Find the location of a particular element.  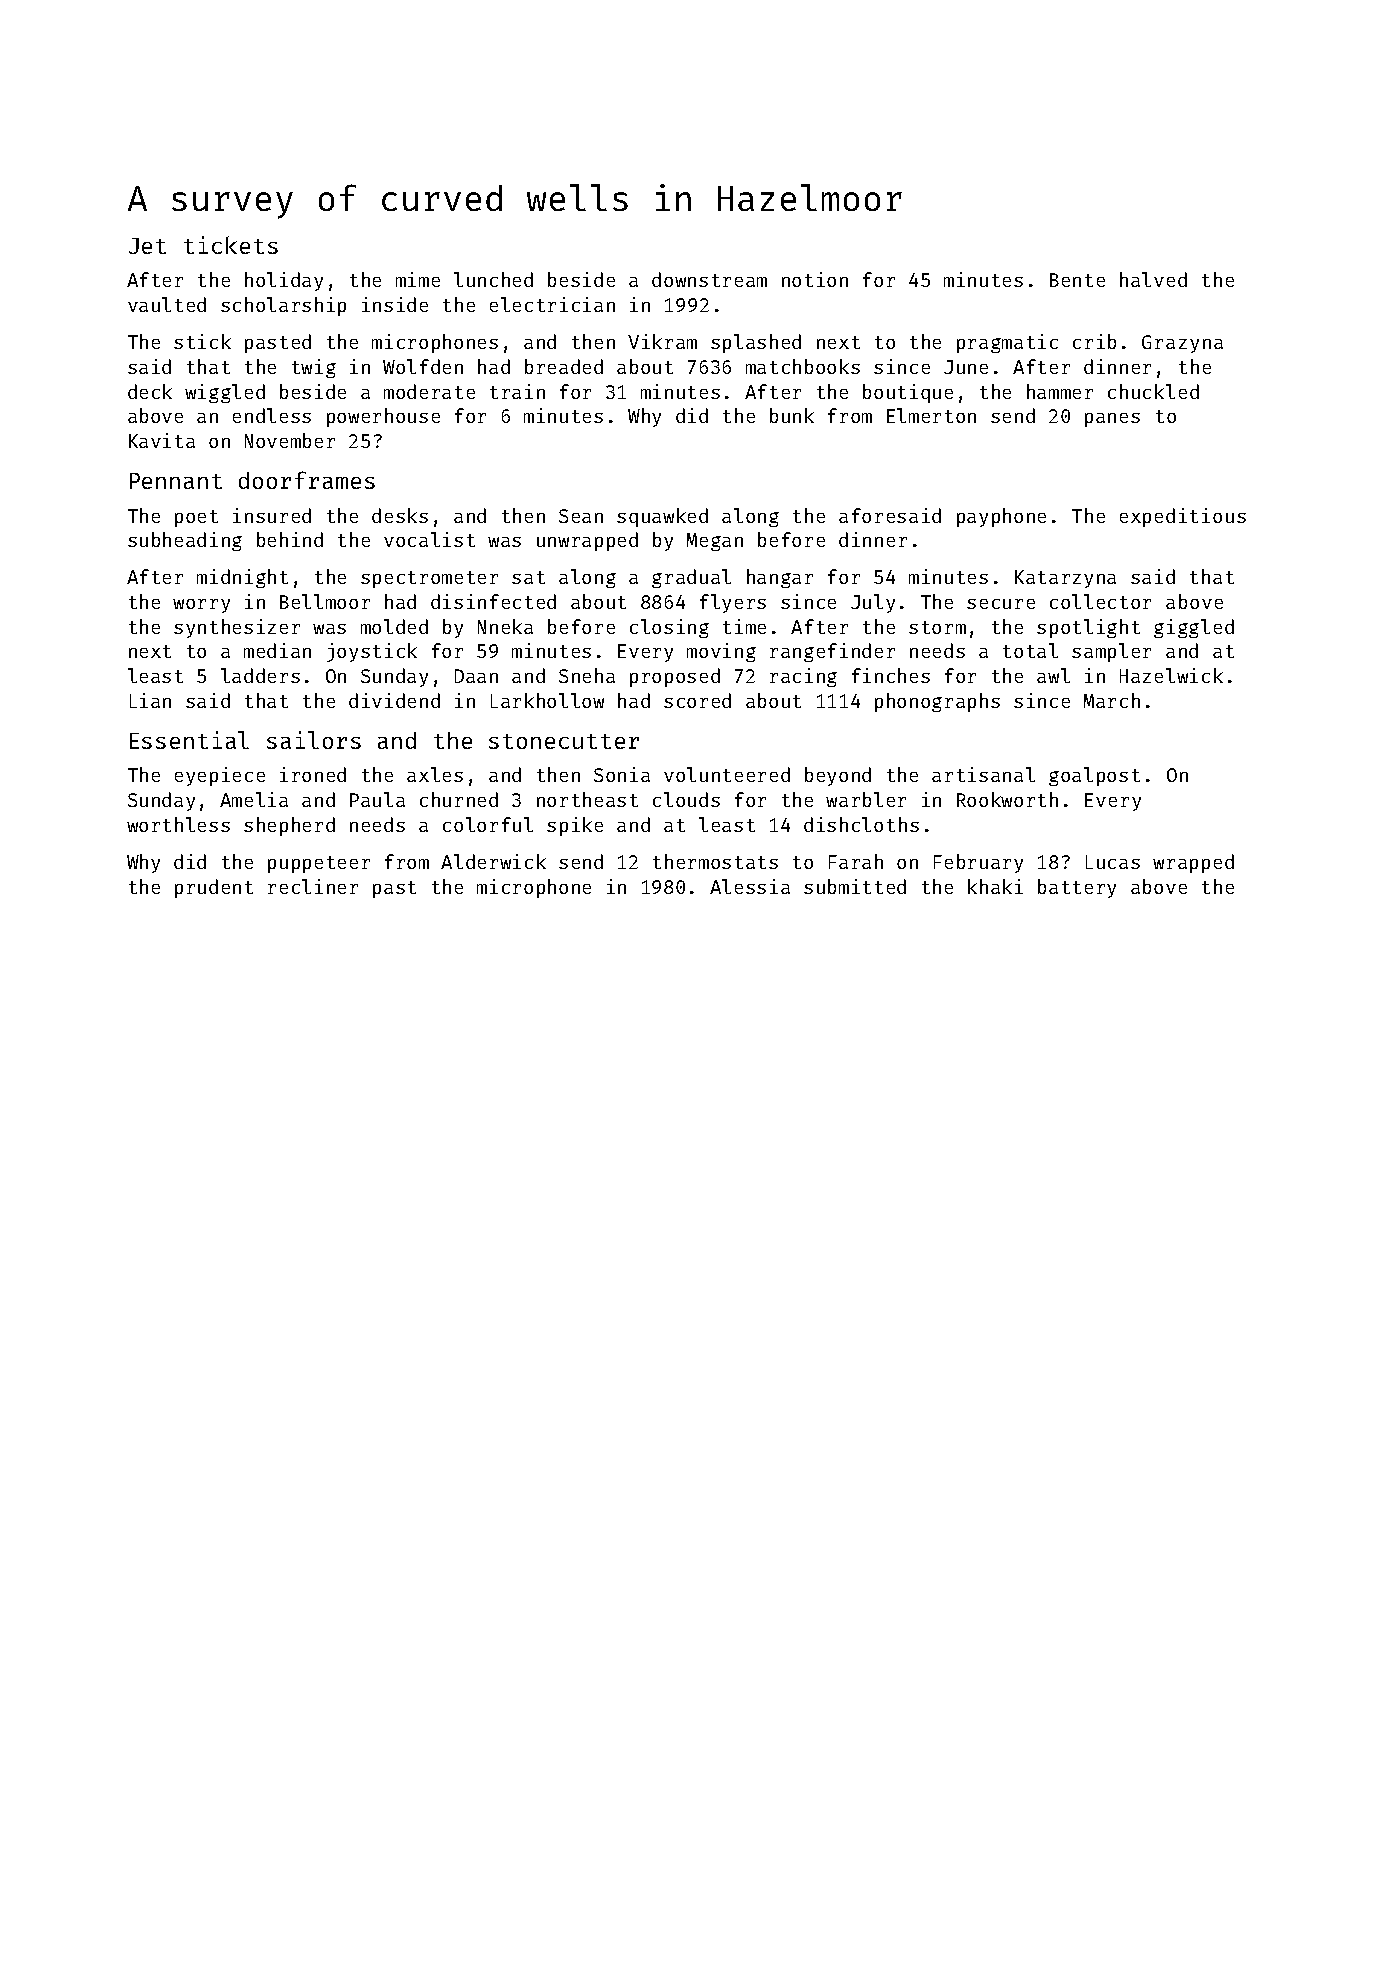

stonecutter is located at coordinates (564, 741).
